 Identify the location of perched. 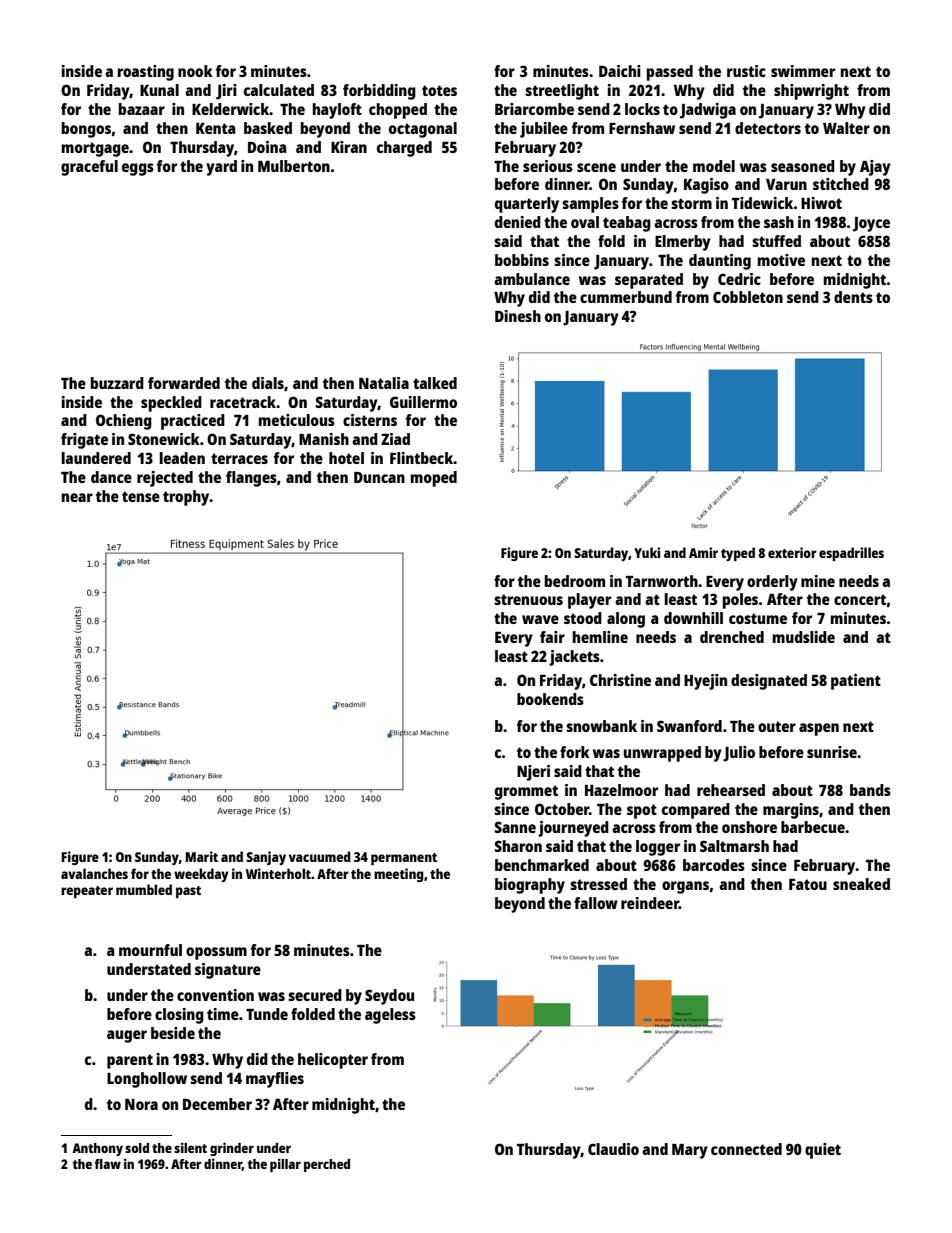
(327, 1165).
